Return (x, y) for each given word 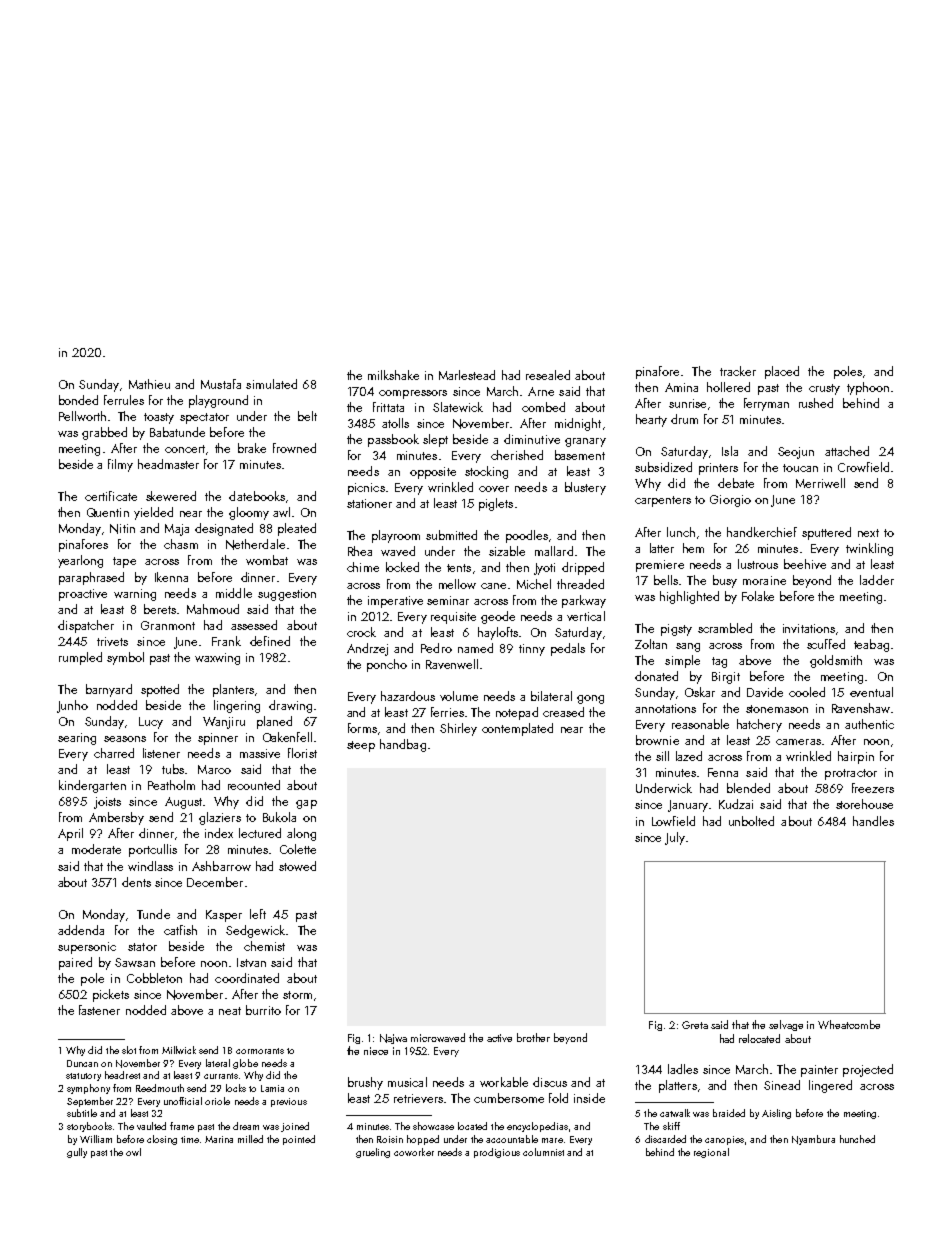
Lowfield (673, 821)
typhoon (868, 388)
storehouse (864, 804)
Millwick (179, 1050)
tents (459, 568)
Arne (541, 391)
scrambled (725, 628)
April (70, 834)
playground (218, 401)
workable (504, 1082)
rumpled (80, 658)
